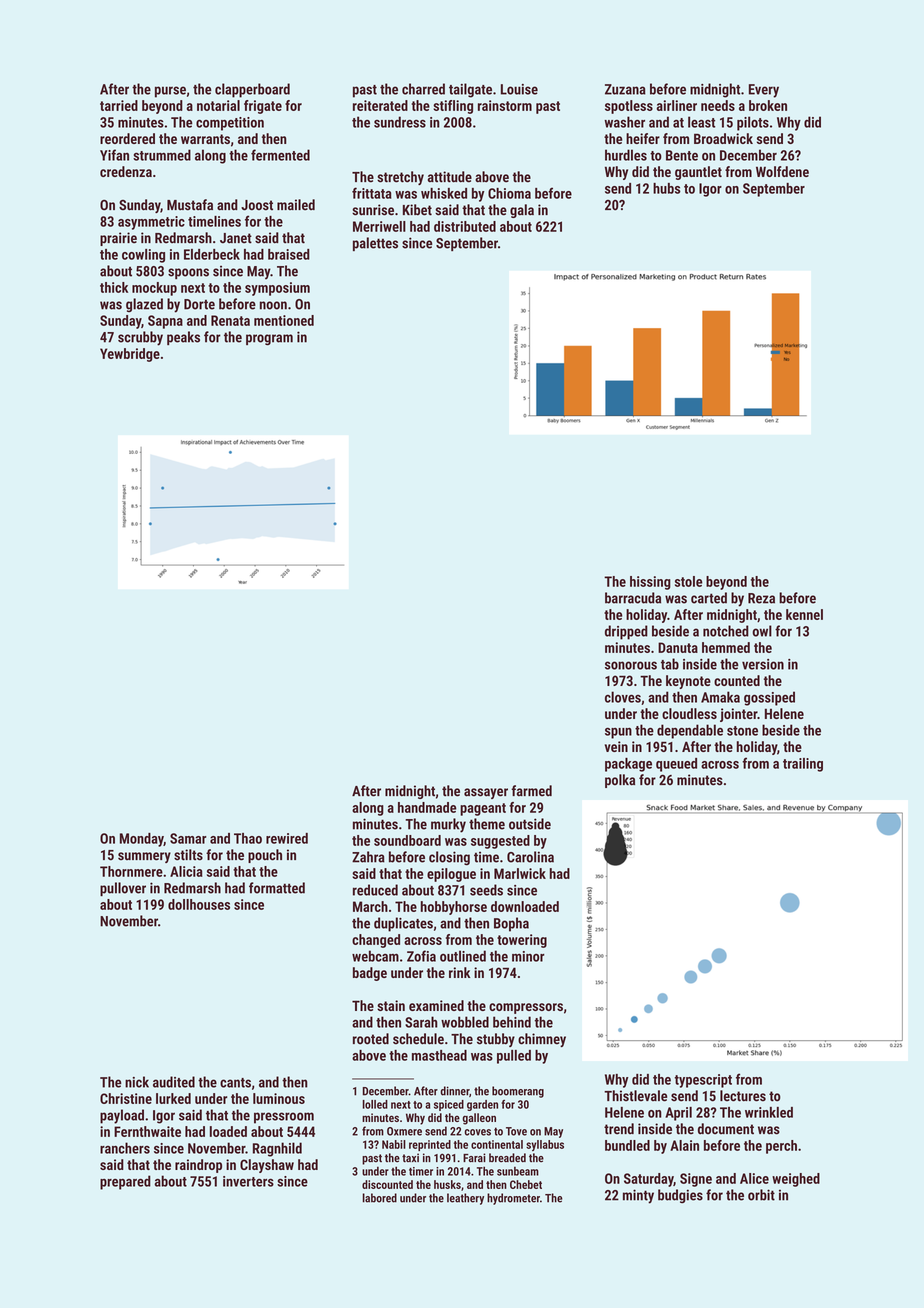 This screenshot has width=924, height=1308. I want to click on clapperboard, so click(252, 90).
